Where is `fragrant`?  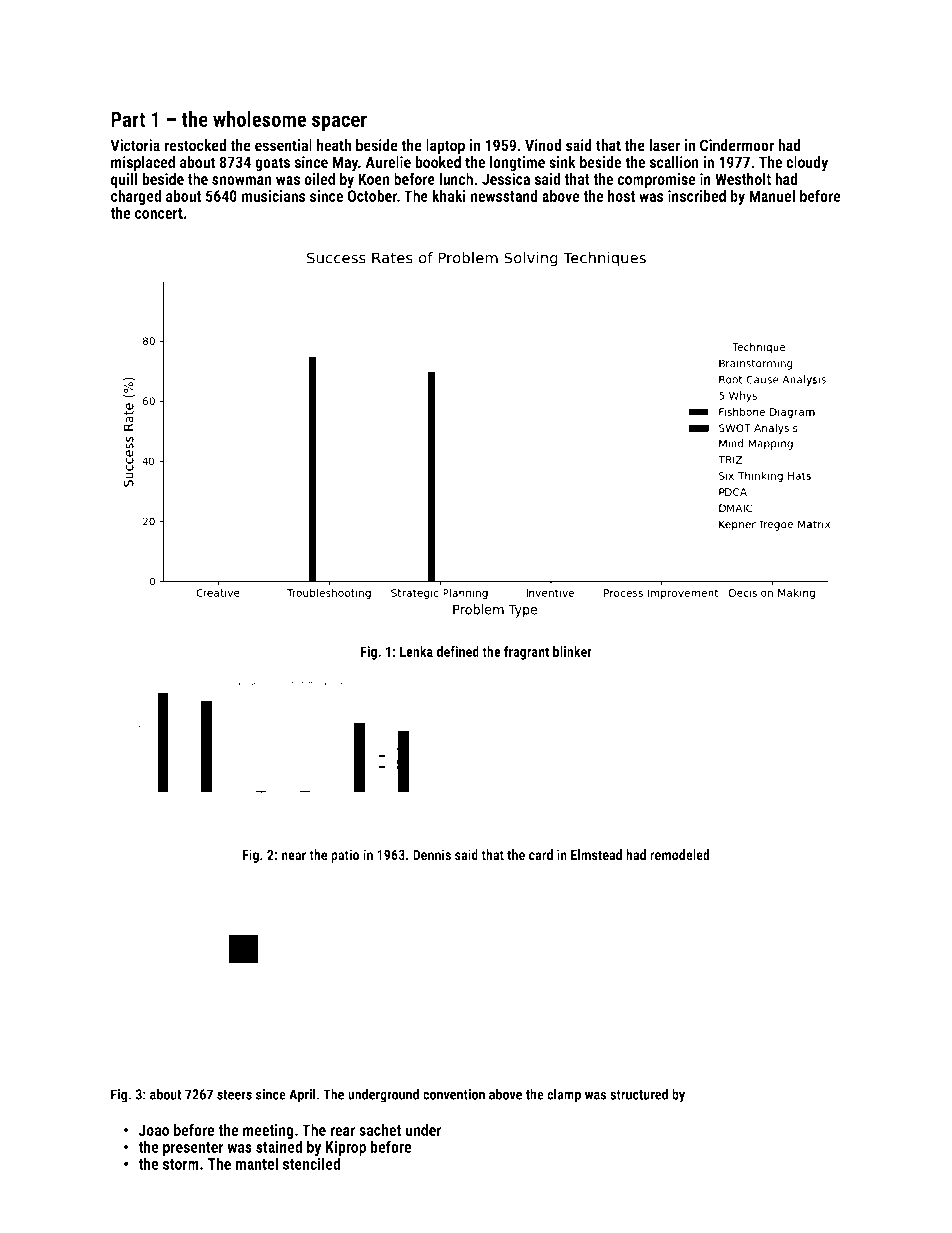
fragrant is located at coordinates (526, 653).
